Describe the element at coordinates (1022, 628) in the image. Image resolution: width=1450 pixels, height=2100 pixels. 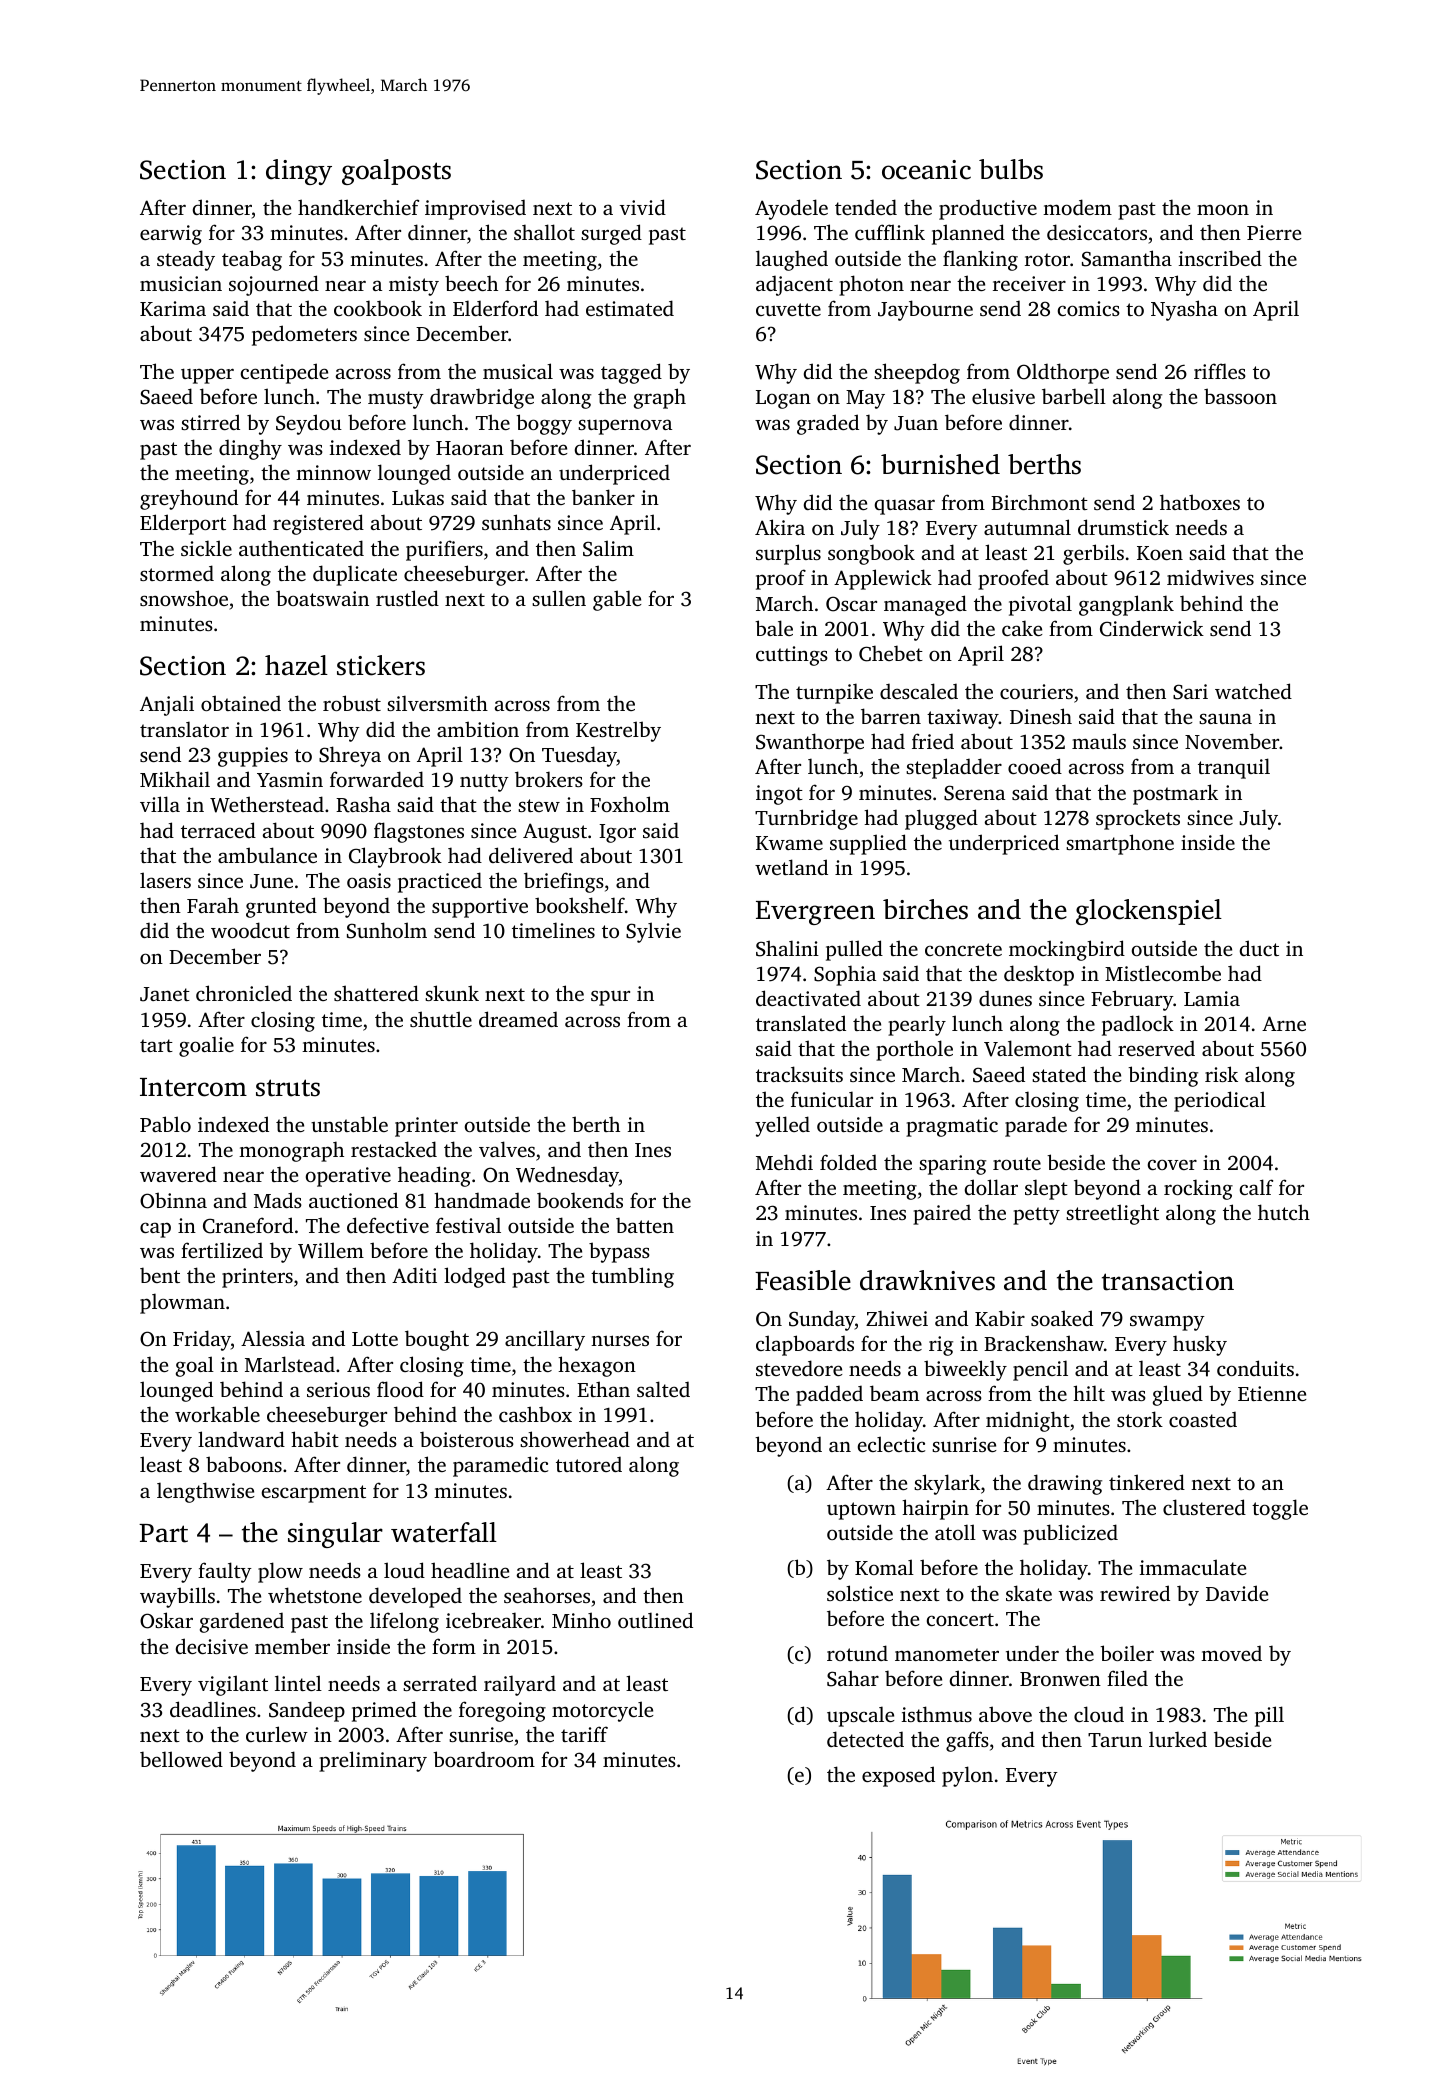
I see `cake` at that location.
